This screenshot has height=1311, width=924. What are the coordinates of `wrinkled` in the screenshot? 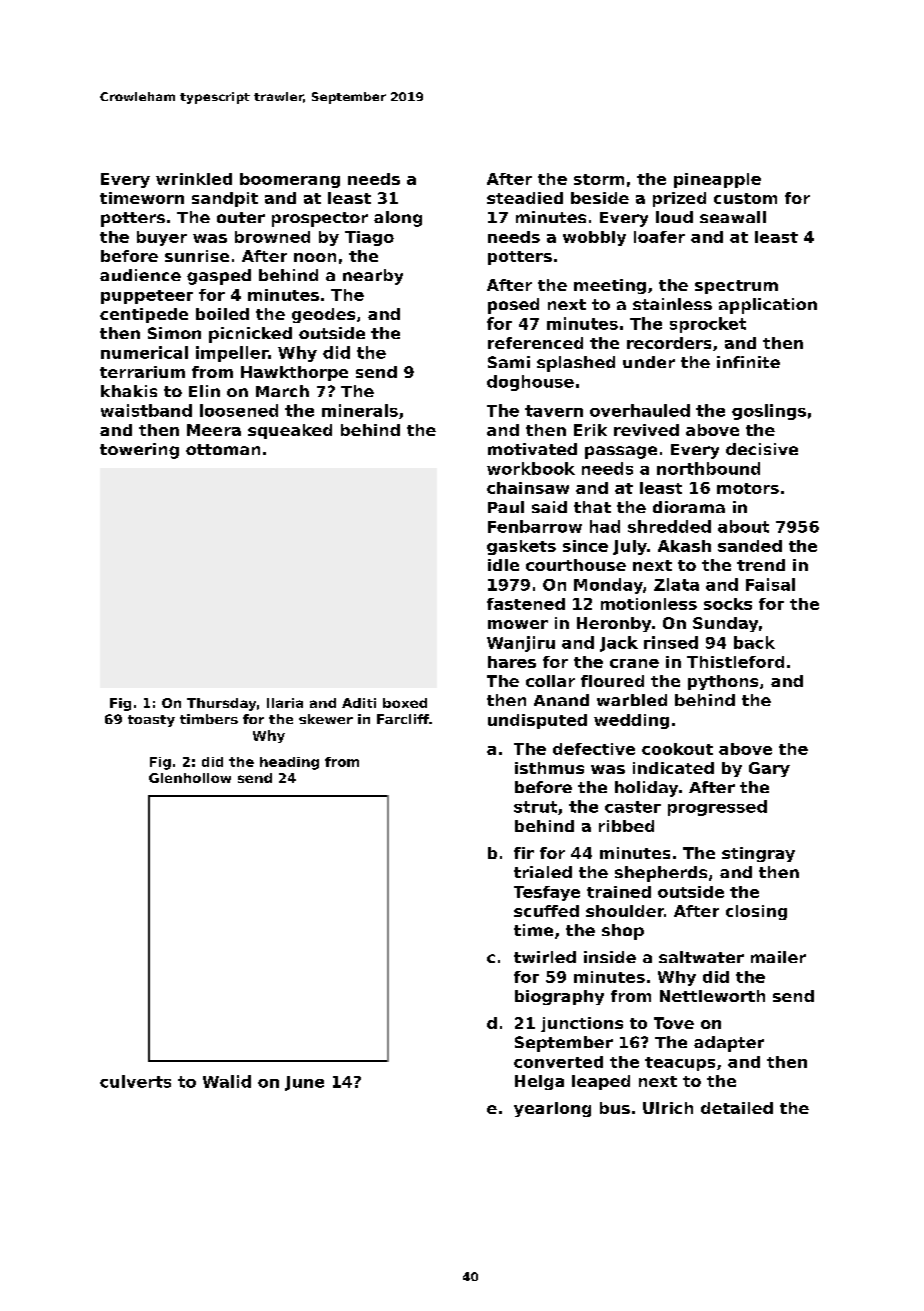 It's located at (194, 179).
